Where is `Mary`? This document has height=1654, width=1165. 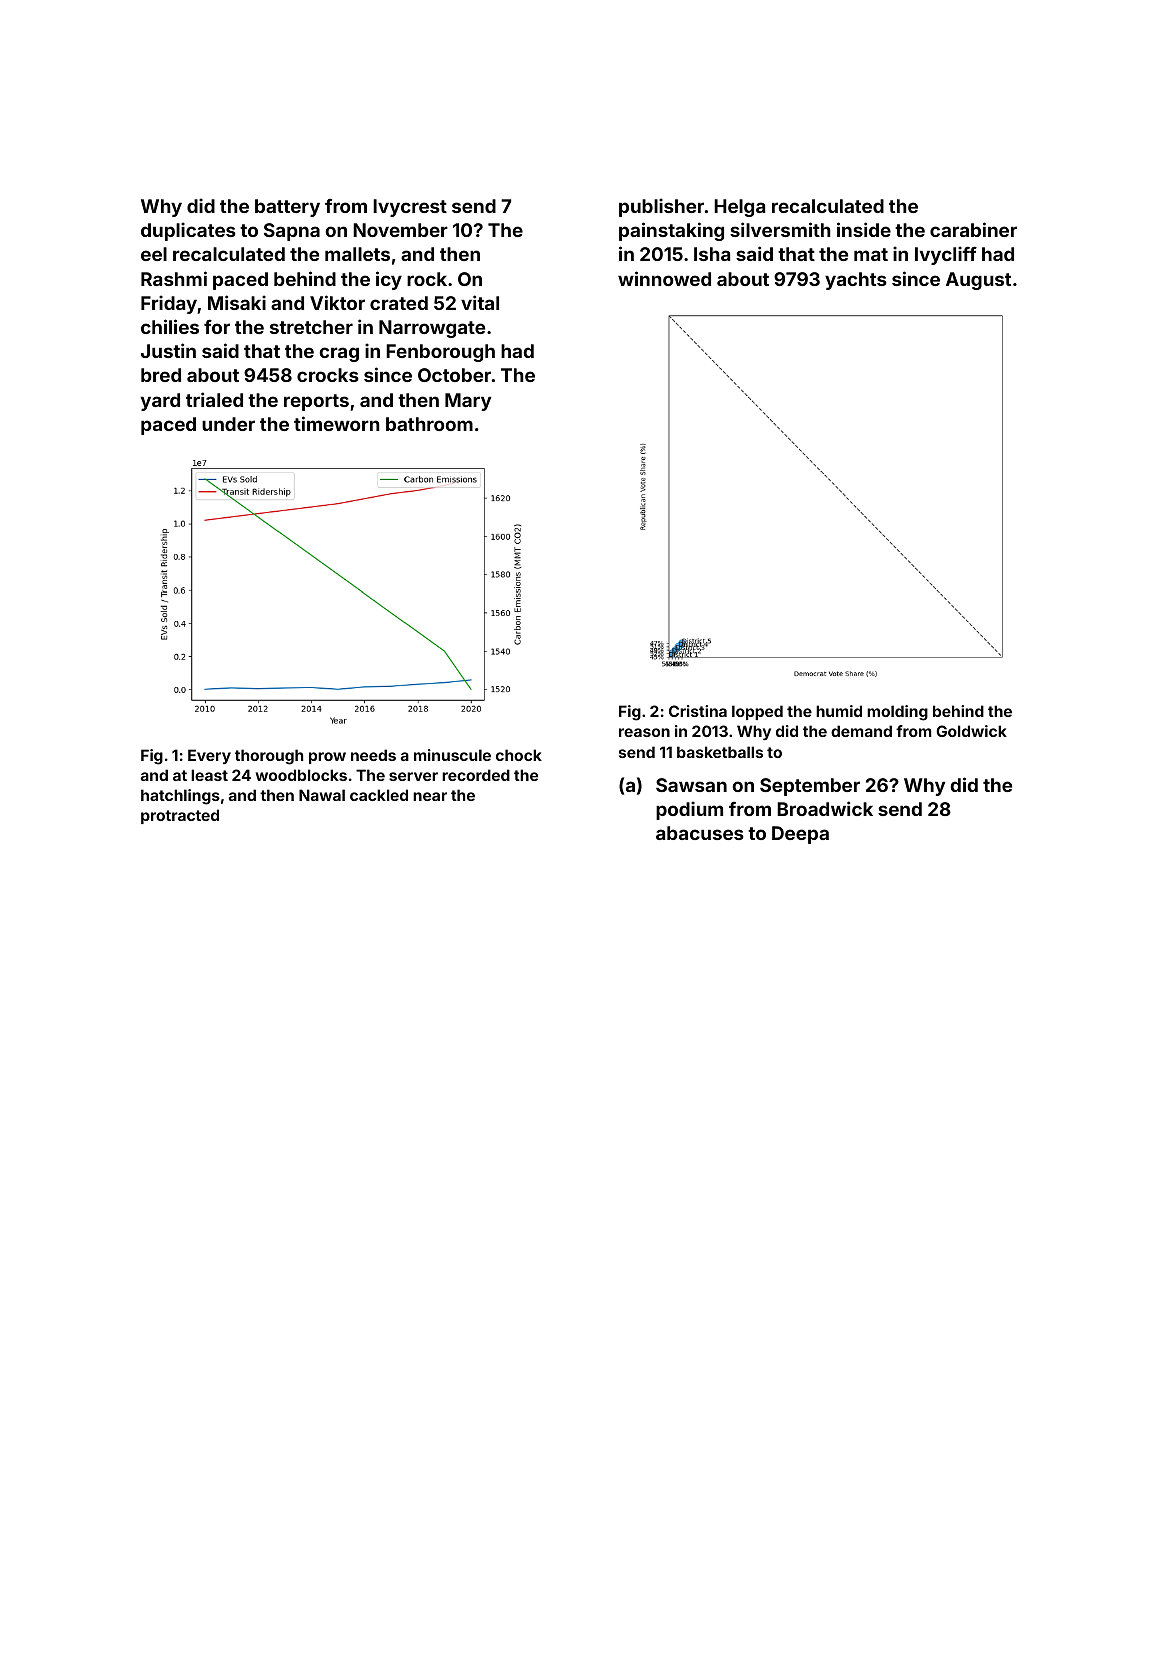
Mary is located at coordinates (468, 402).
